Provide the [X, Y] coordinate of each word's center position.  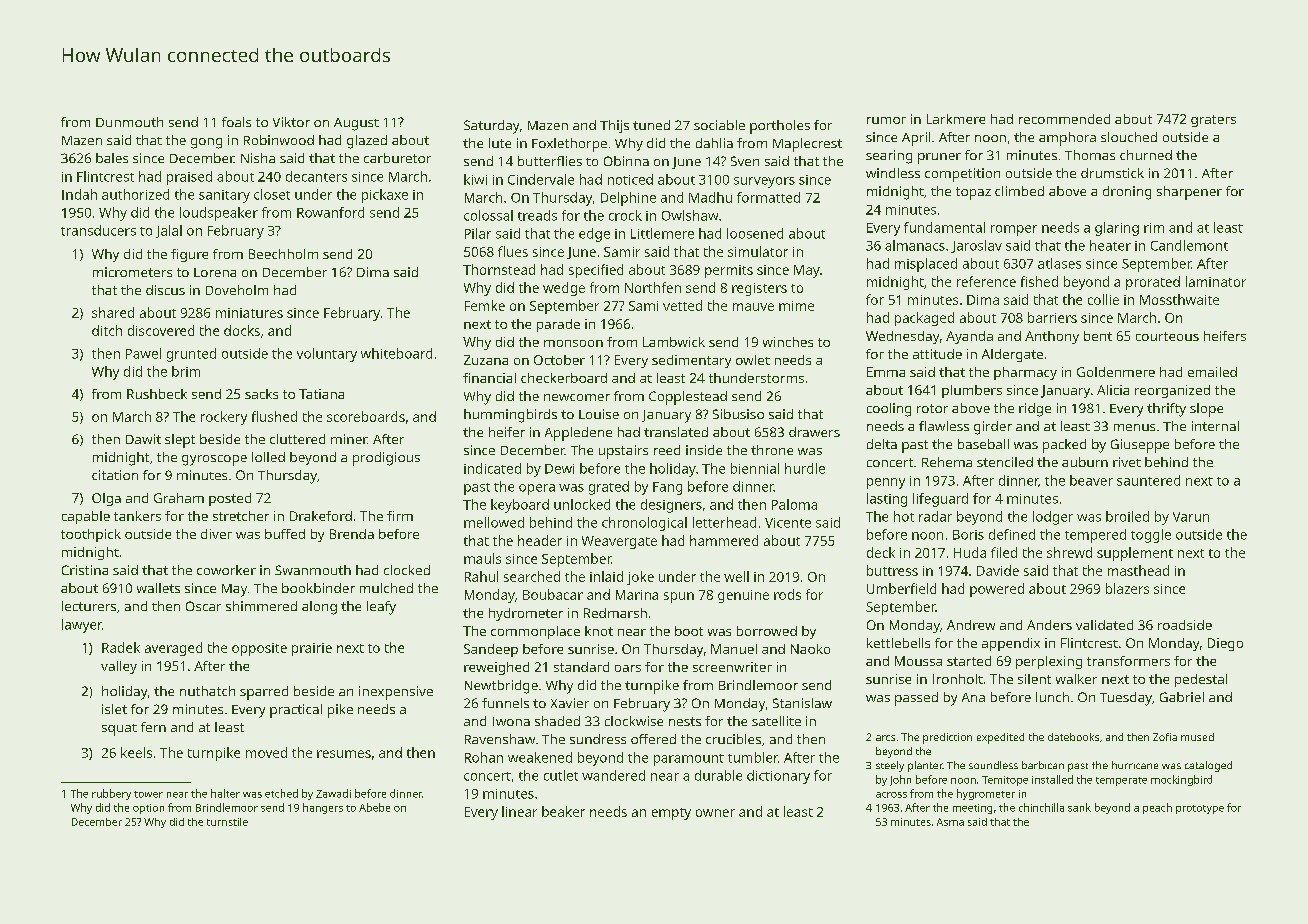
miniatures [249, 313]
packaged [924, 319]
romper [1014, 230]
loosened [755, 233]
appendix [1011, 644]
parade [558, 325]
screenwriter [732, 667]
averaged [173, 649]
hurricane [1135, 765]
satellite [776, 721]
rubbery [111, 794]
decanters [316, 176]
